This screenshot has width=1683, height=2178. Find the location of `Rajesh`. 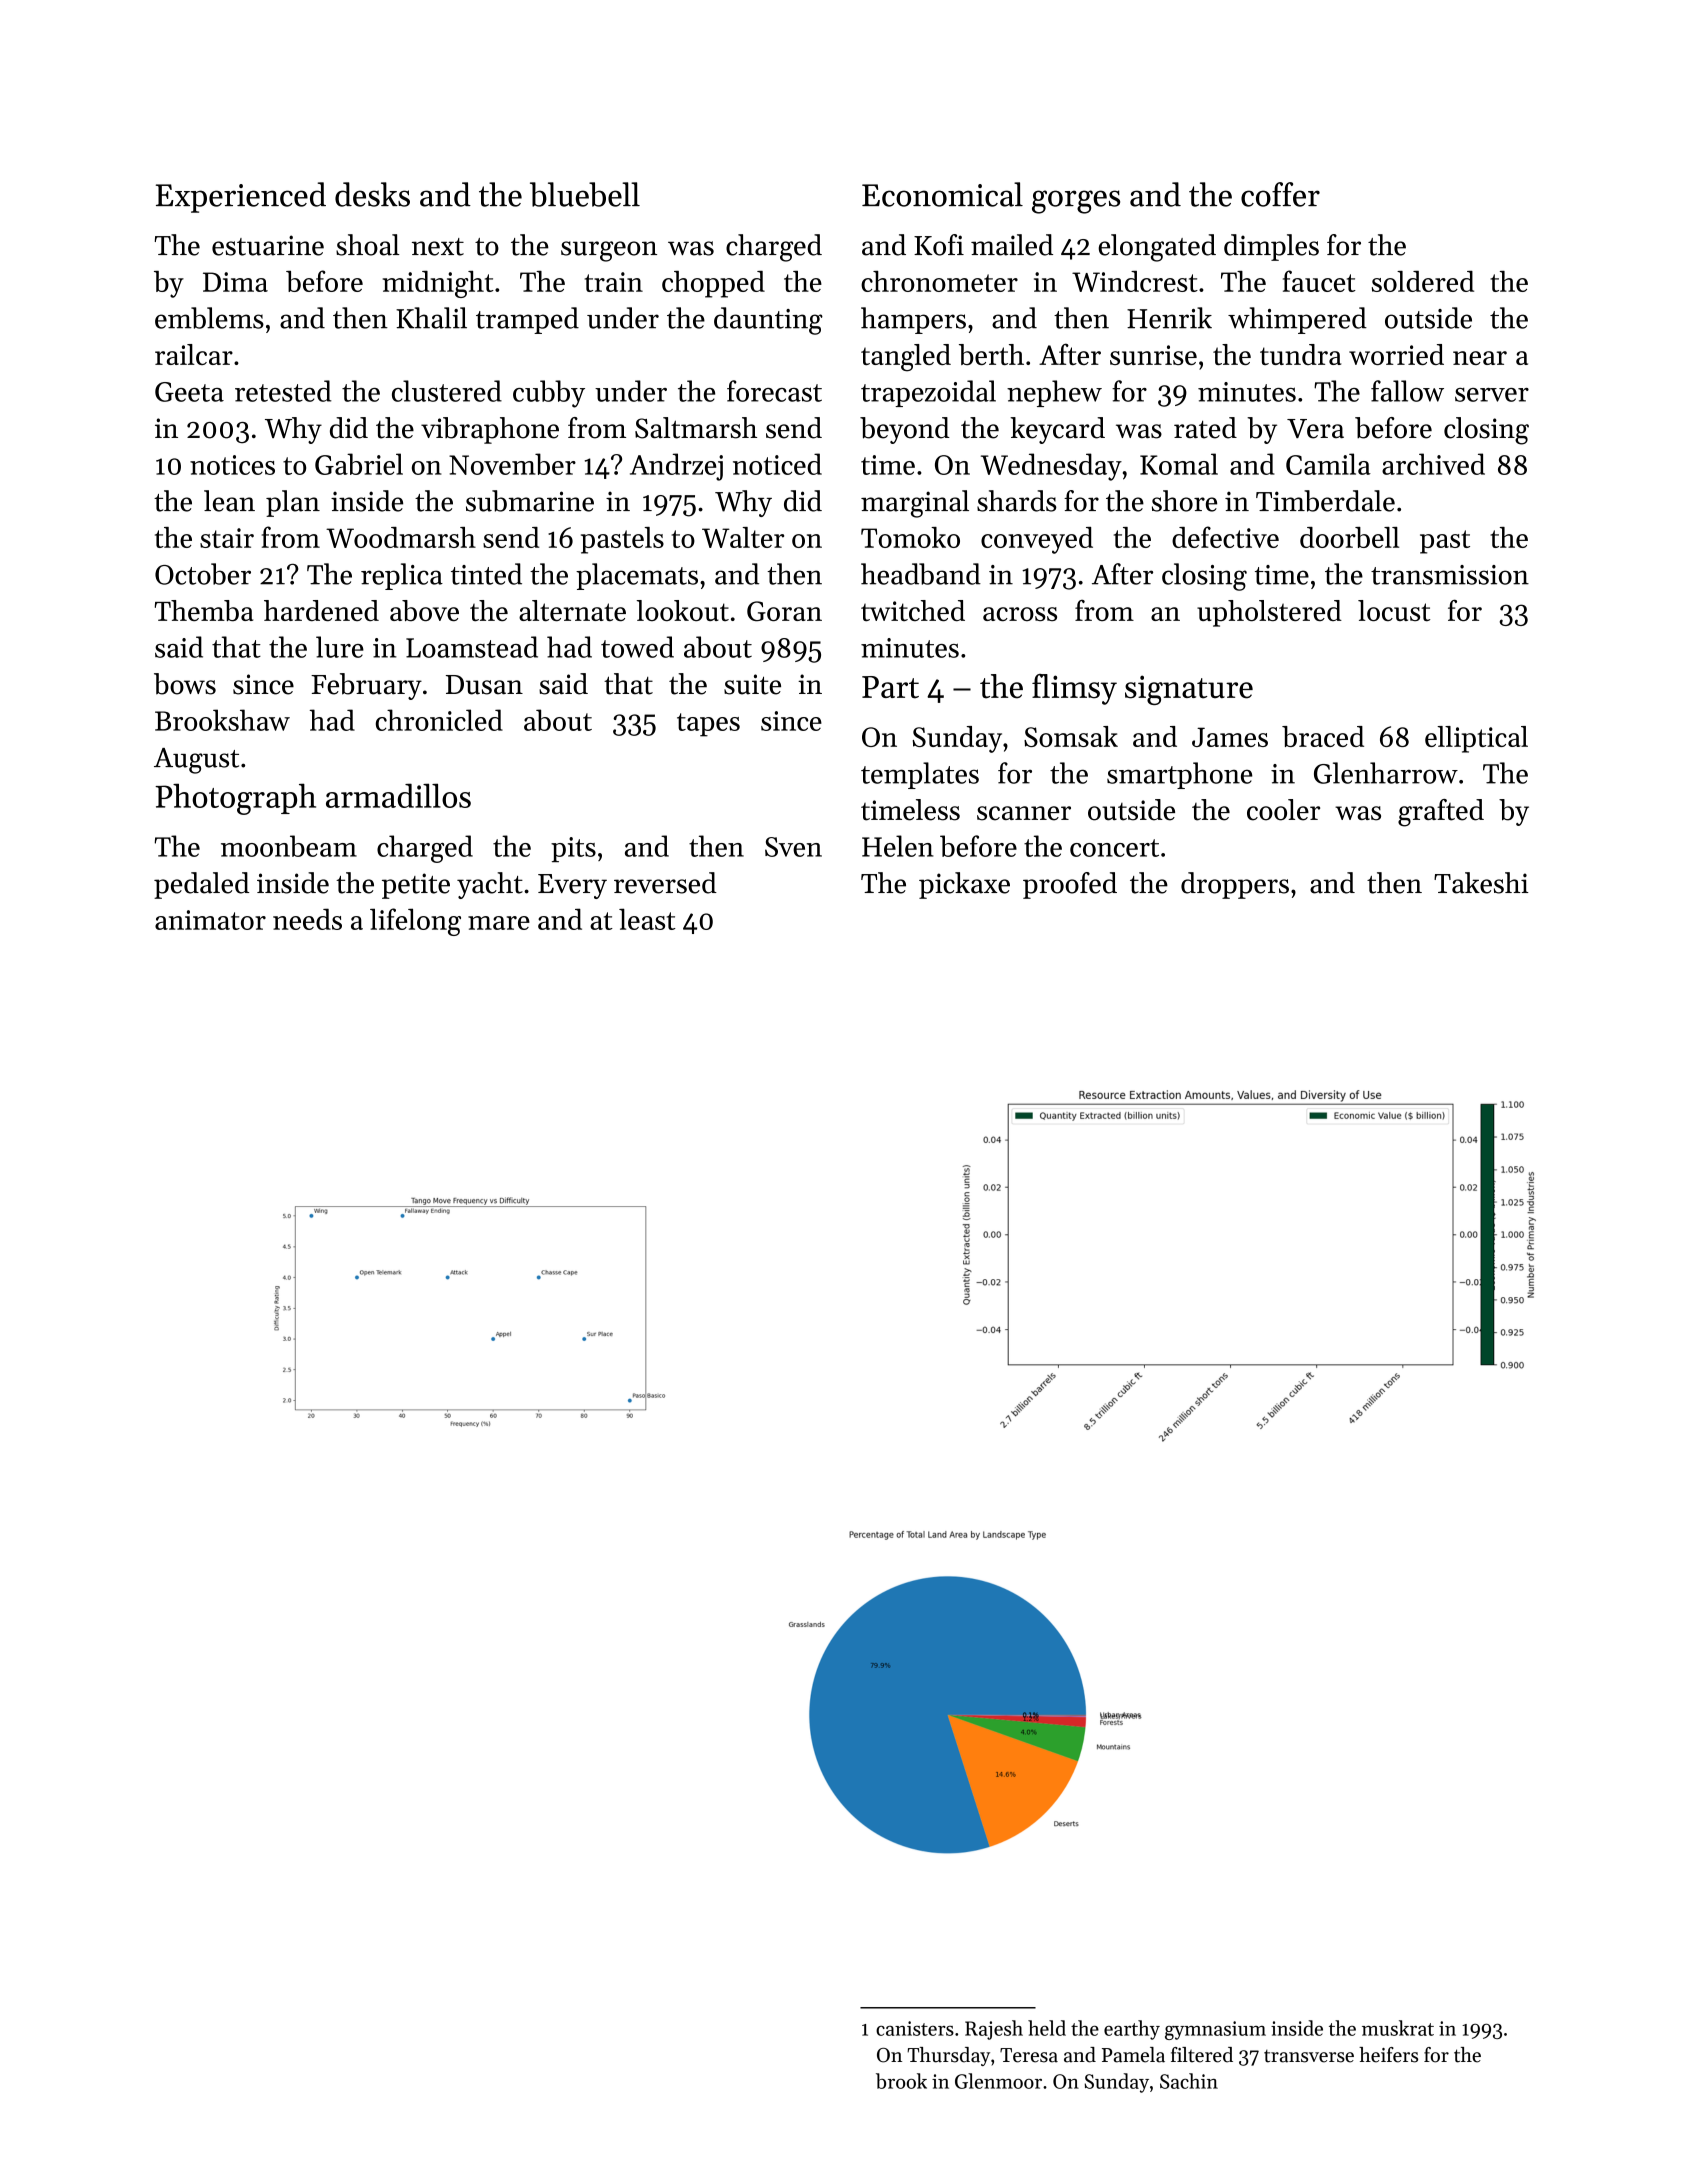

Rajesh is located at coordinates (994, 2030).
